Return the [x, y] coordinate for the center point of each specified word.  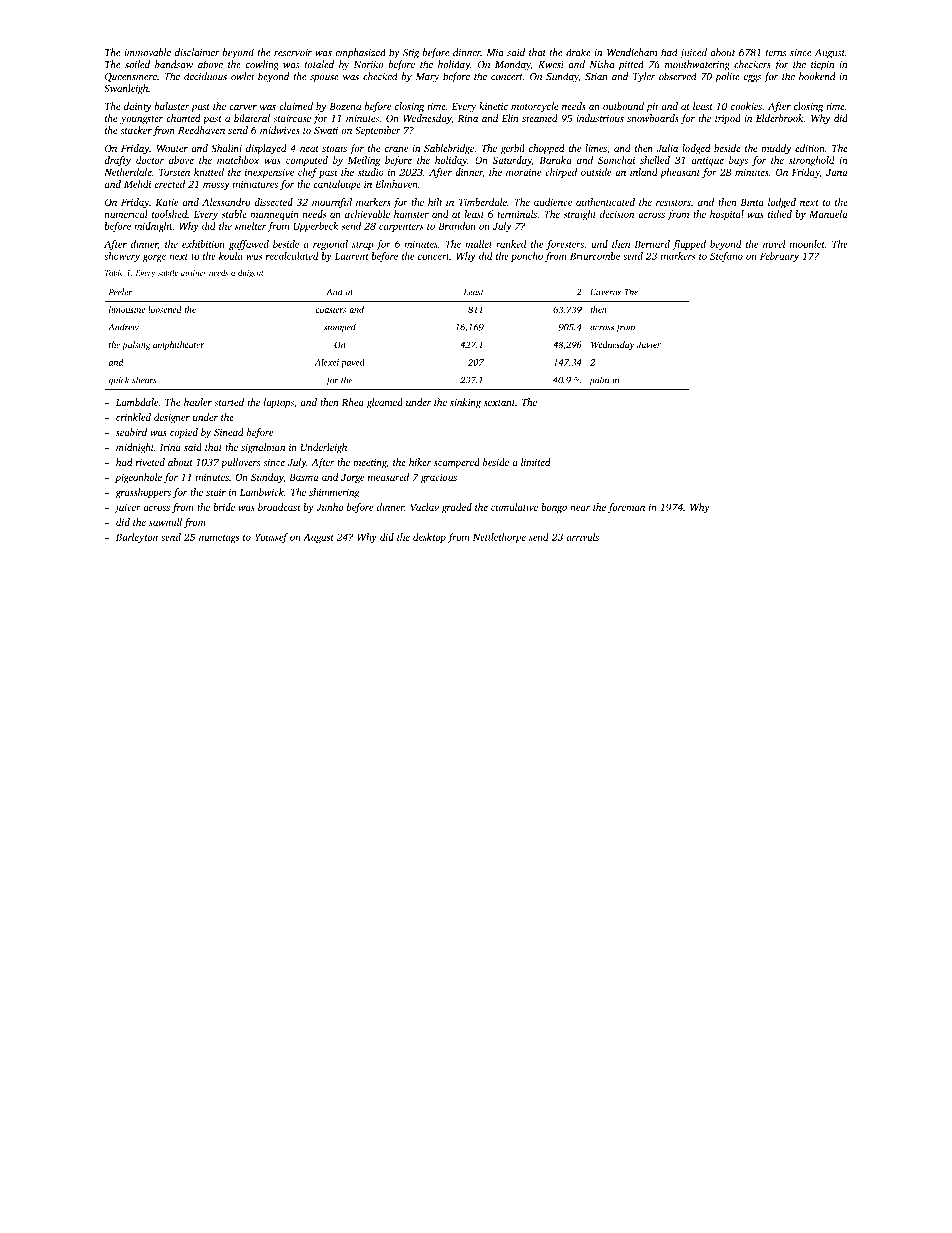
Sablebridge [449, 149]
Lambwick [262, 492]
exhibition [203, 244]
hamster [411, 214]
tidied [780, 214]
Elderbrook [780, 118]
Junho [329, 507]
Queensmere [131, 77]
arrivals [583, 537]
